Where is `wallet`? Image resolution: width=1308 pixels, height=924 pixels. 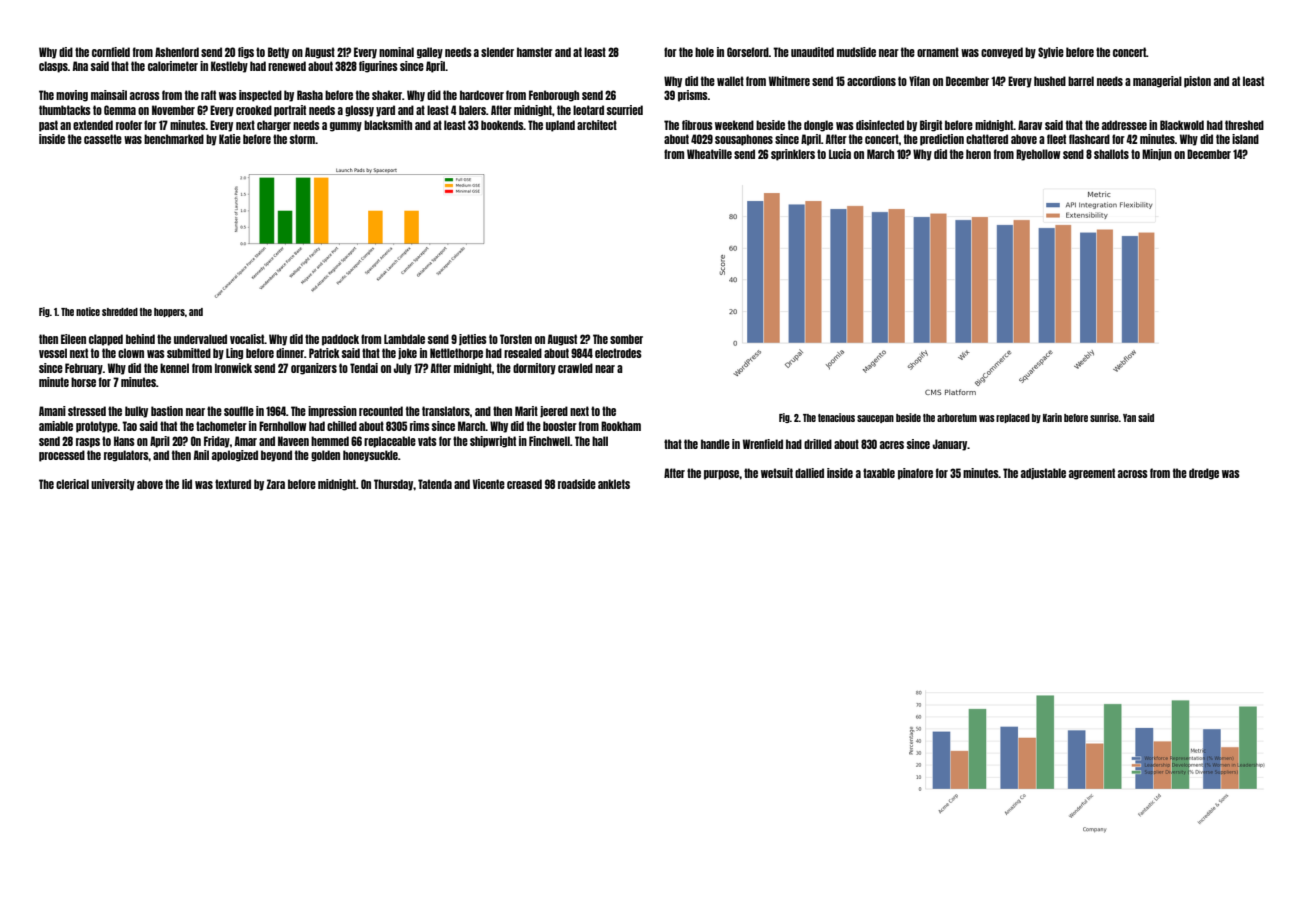 wallet is located at coordinates (730, 81).
